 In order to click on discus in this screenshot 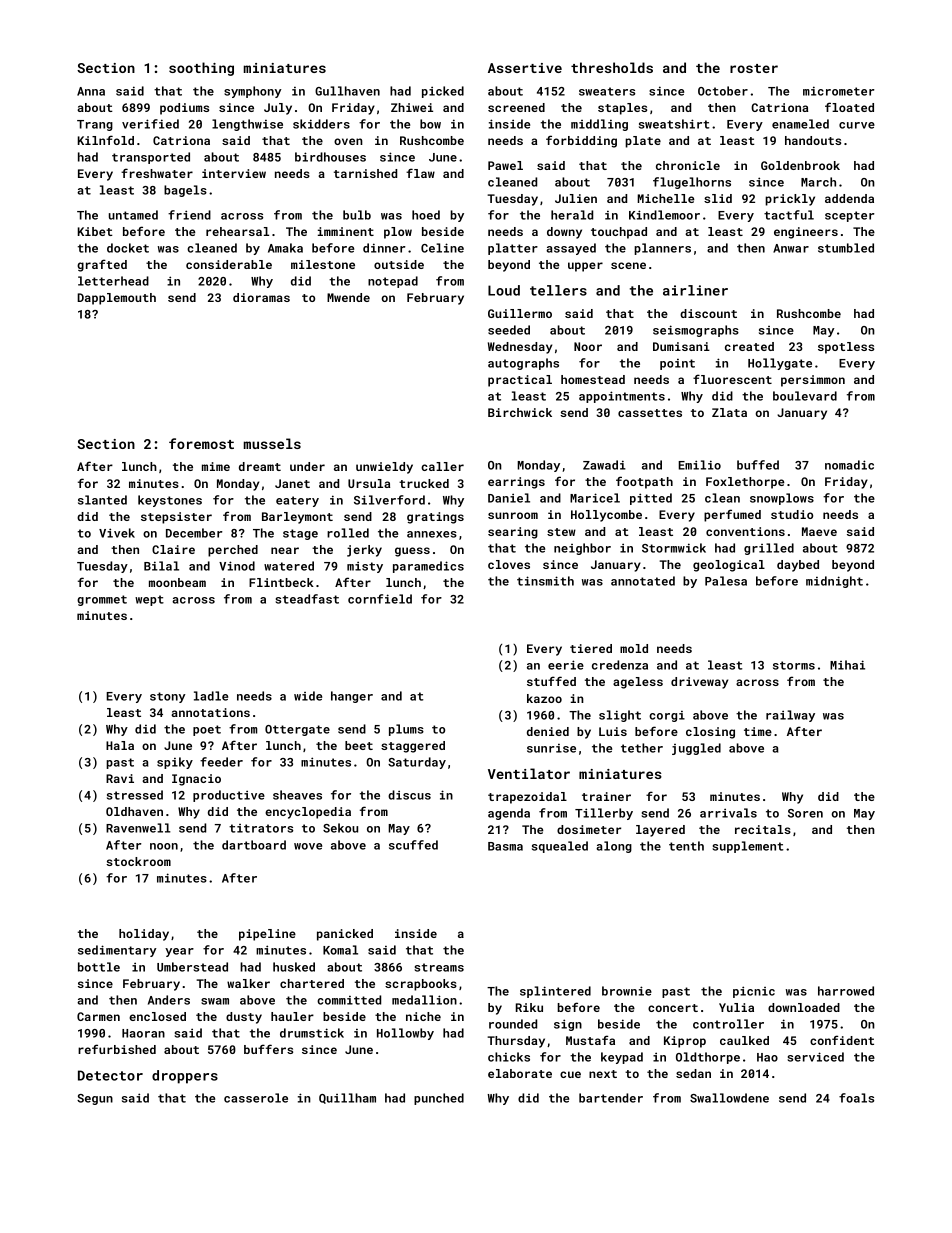, I will do `click(409, 795)`.
